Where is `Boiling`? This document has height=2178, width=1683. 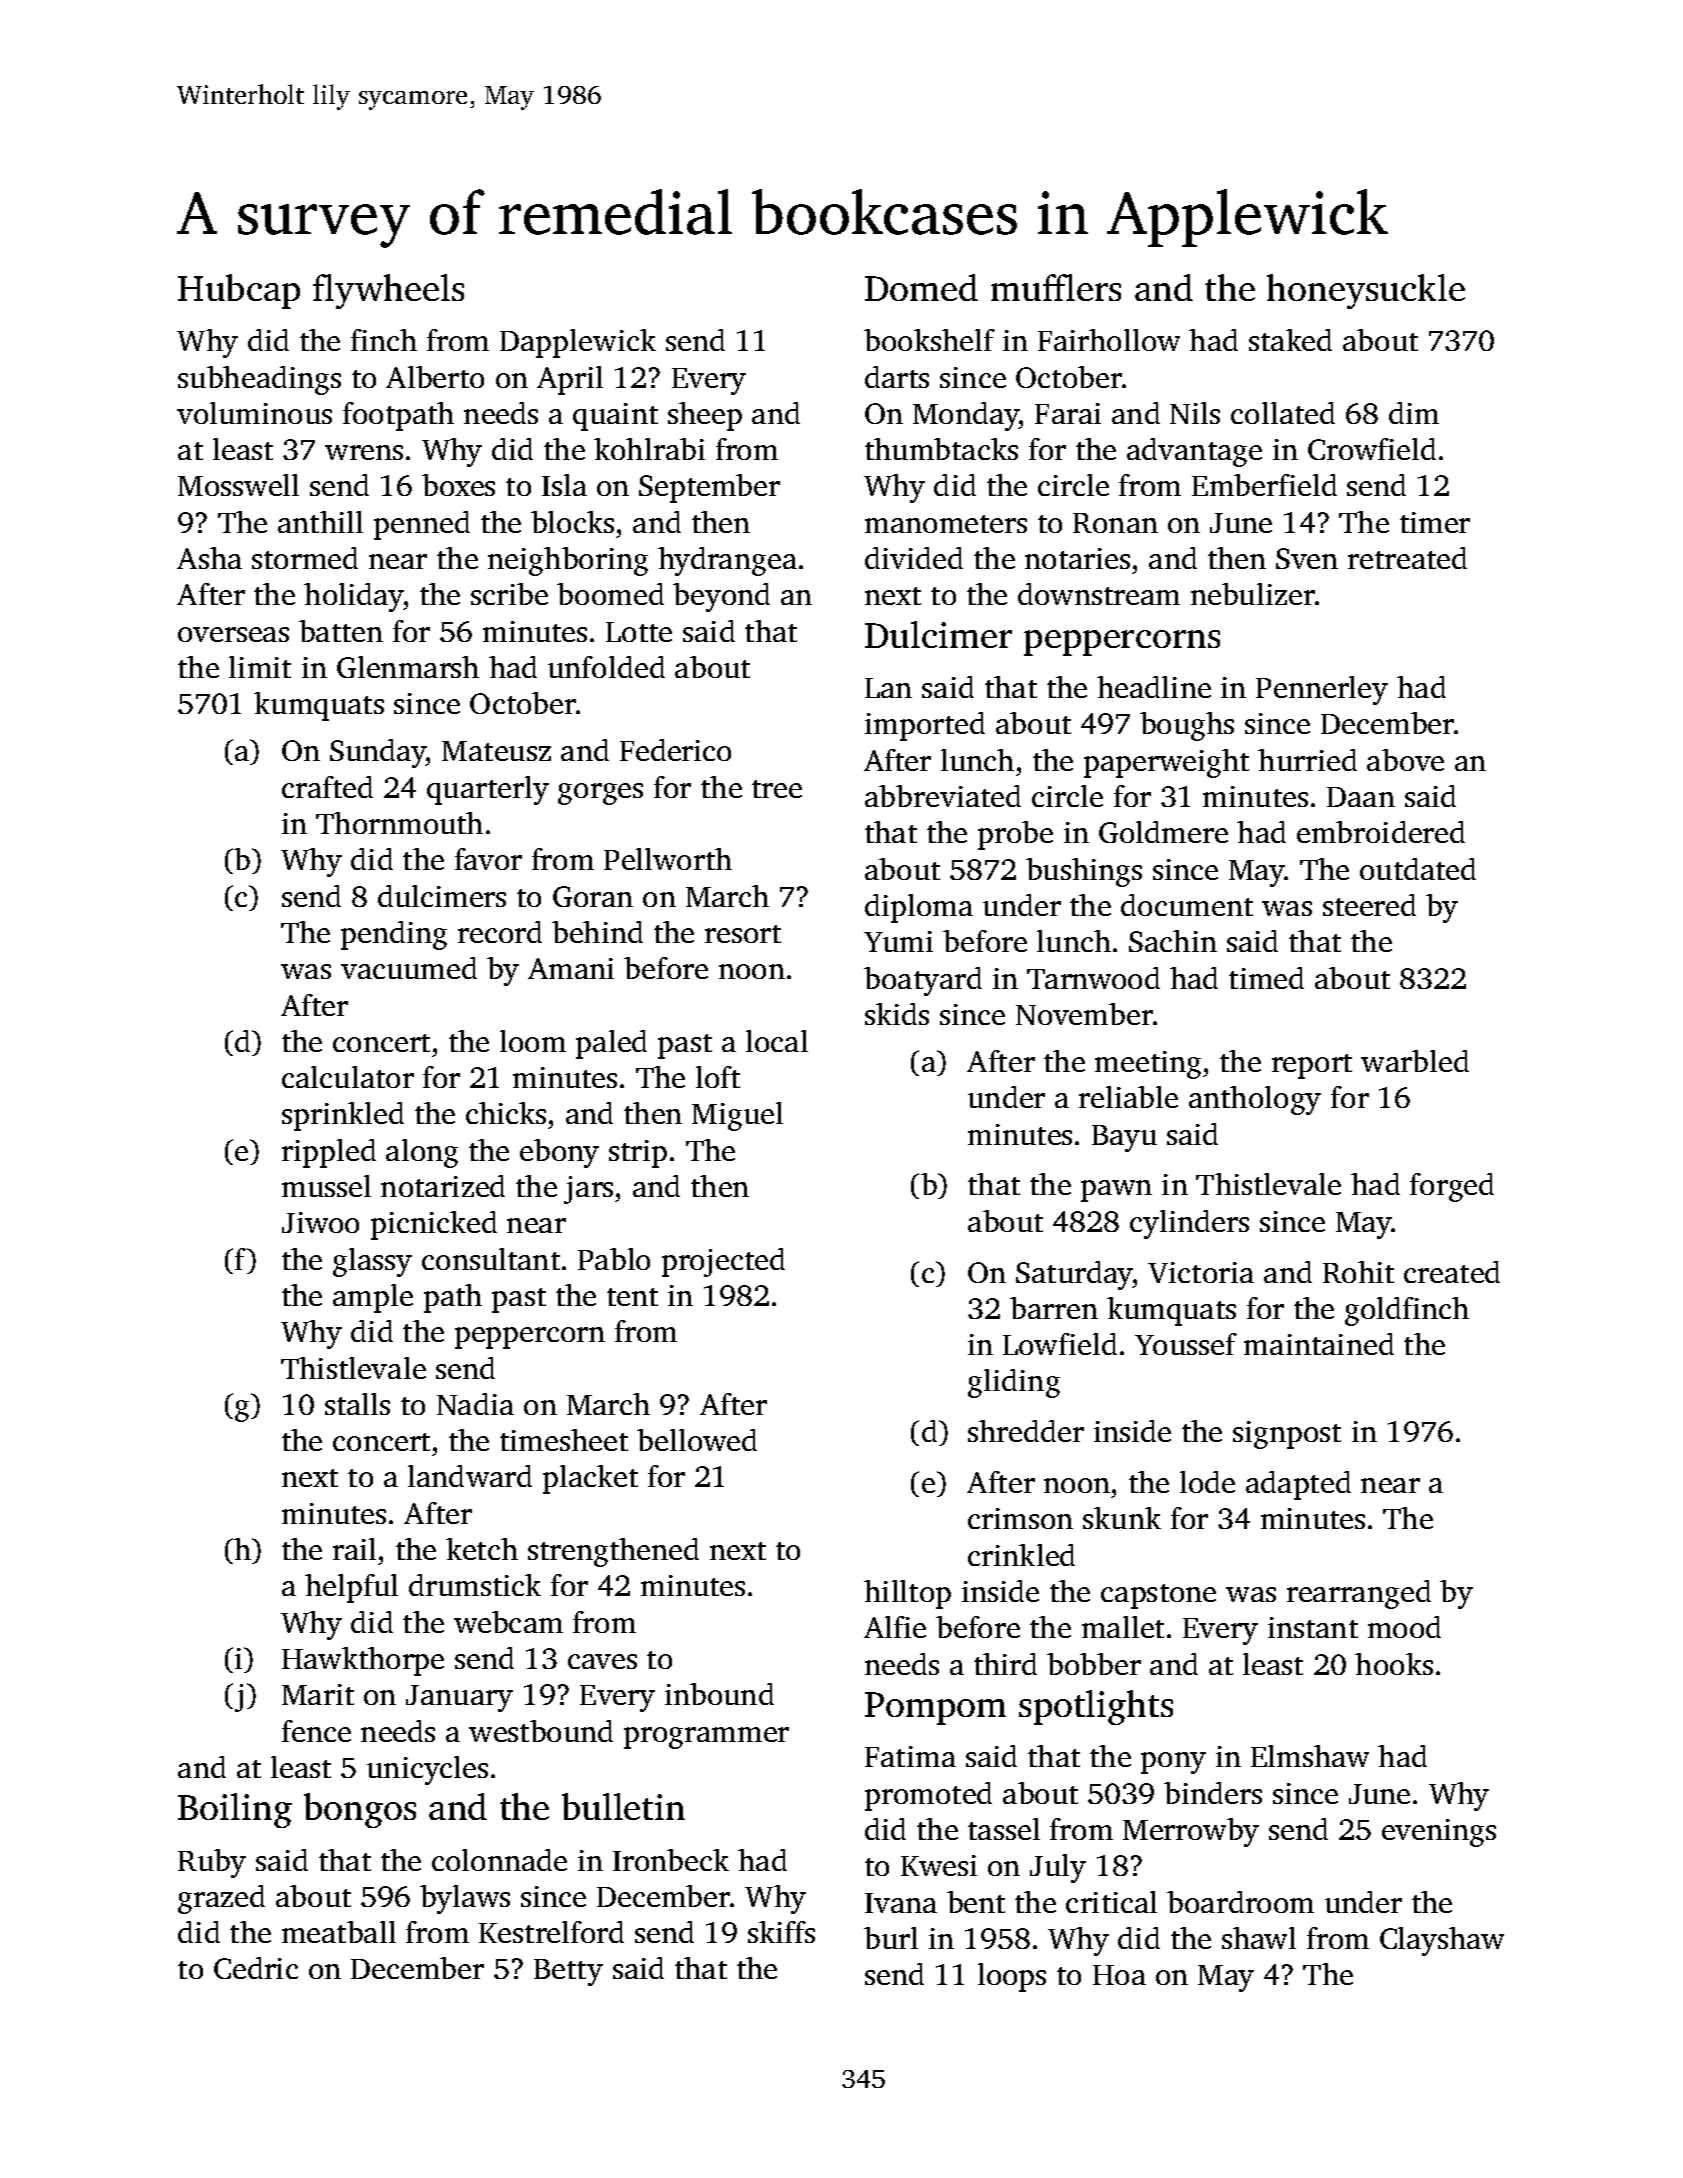
Boiling is located at coordinates (235, 1810).
